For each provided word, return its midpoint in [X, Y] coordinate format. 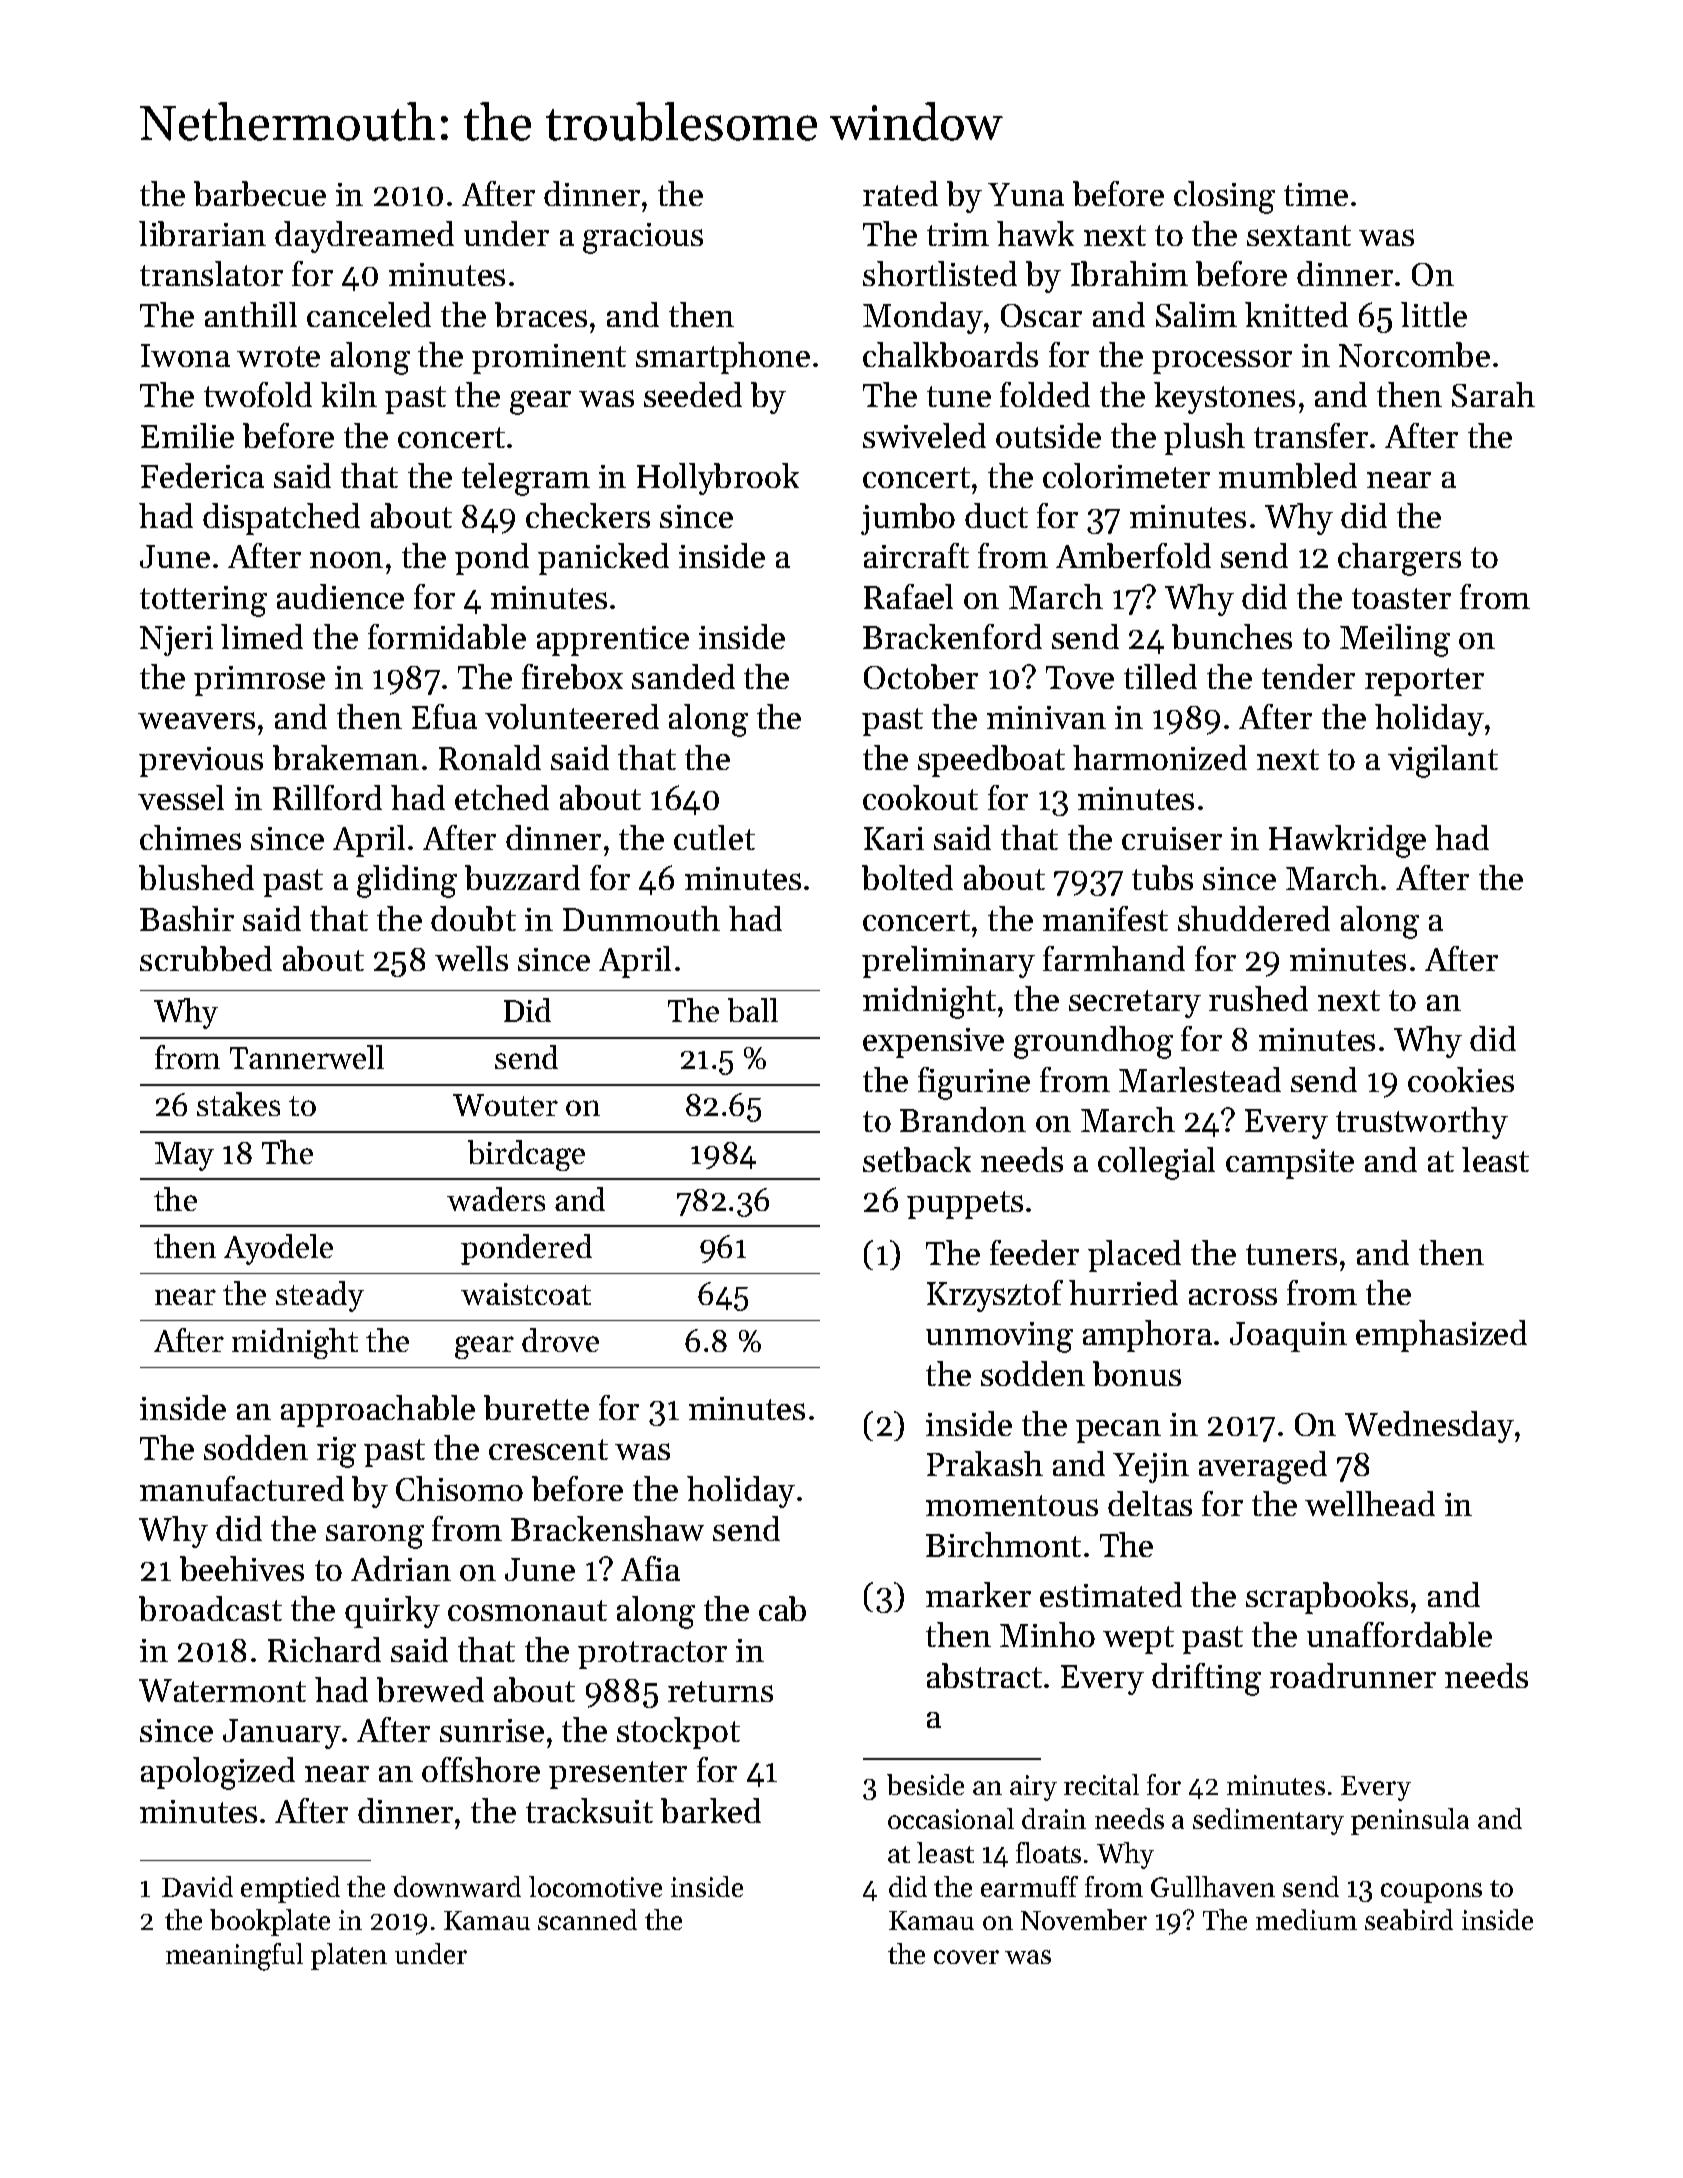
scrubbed [206, 958]
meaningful [234, 1957]
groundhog [1093, 1042]
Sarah [1493, 394]
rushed [1258, 998]
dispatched [281, 519]
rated [900, 193]
